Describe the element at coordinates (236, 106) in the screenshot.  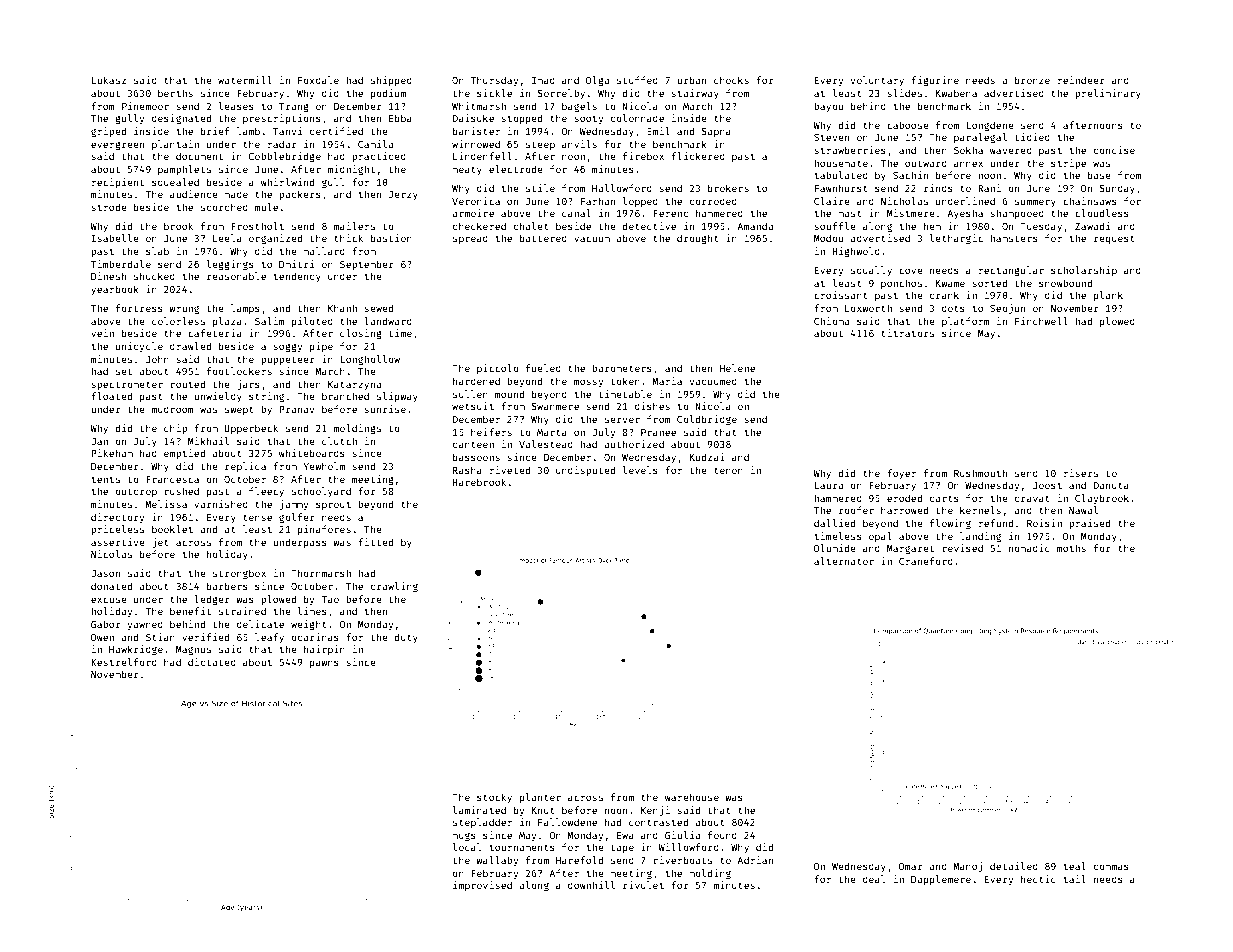
I see `leases` at that location.
